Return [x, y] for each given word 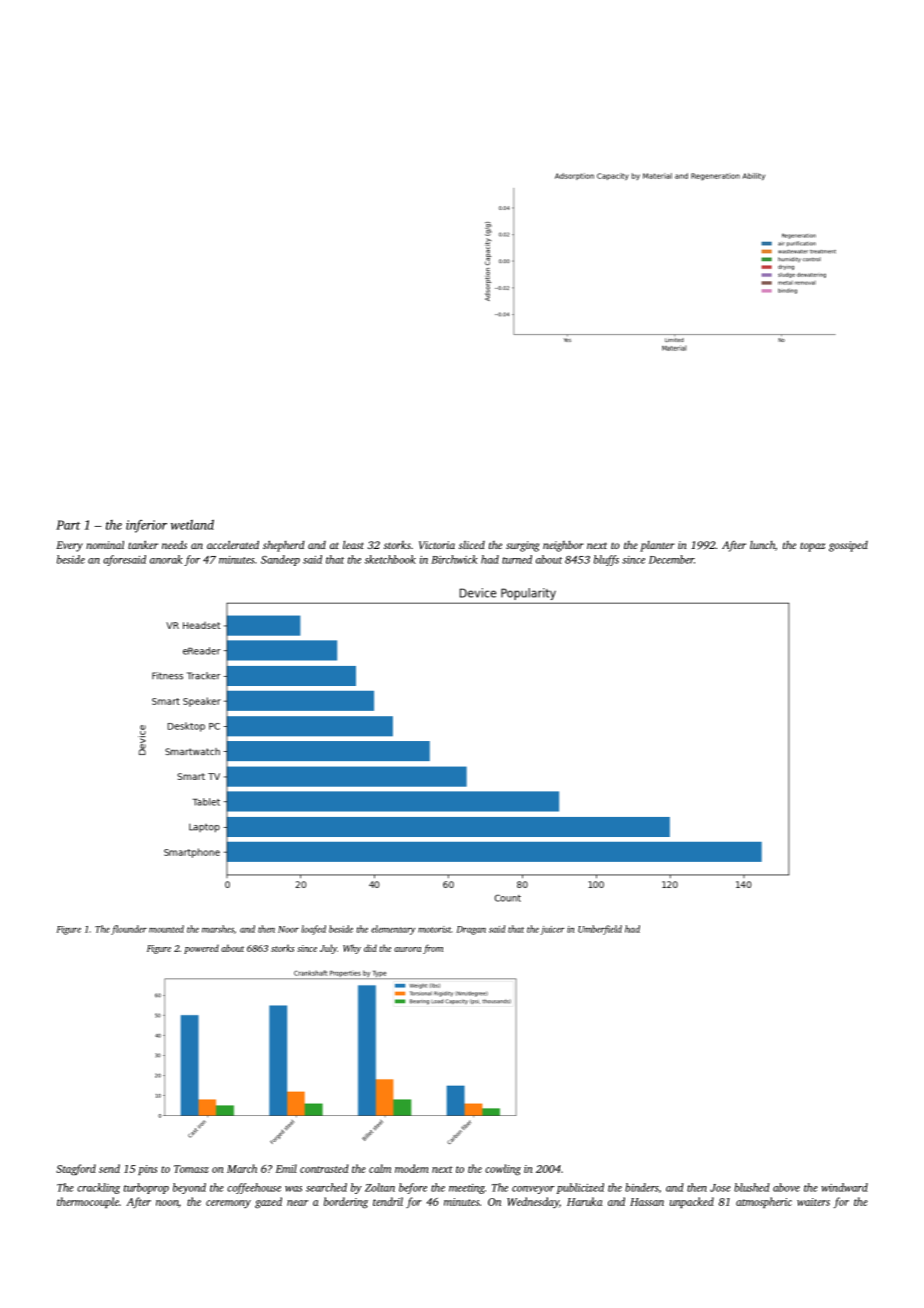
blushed [752, 1187]
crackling [98, 1188]
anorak [166, 559]
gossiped [848, 546]
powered [201, 949]
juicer [552, 930]
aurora [407, 949]
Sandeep [280, 560]
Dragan [471, 930]
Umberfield [600, 930]
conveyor [533, 1190]
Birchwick [454, 559]
